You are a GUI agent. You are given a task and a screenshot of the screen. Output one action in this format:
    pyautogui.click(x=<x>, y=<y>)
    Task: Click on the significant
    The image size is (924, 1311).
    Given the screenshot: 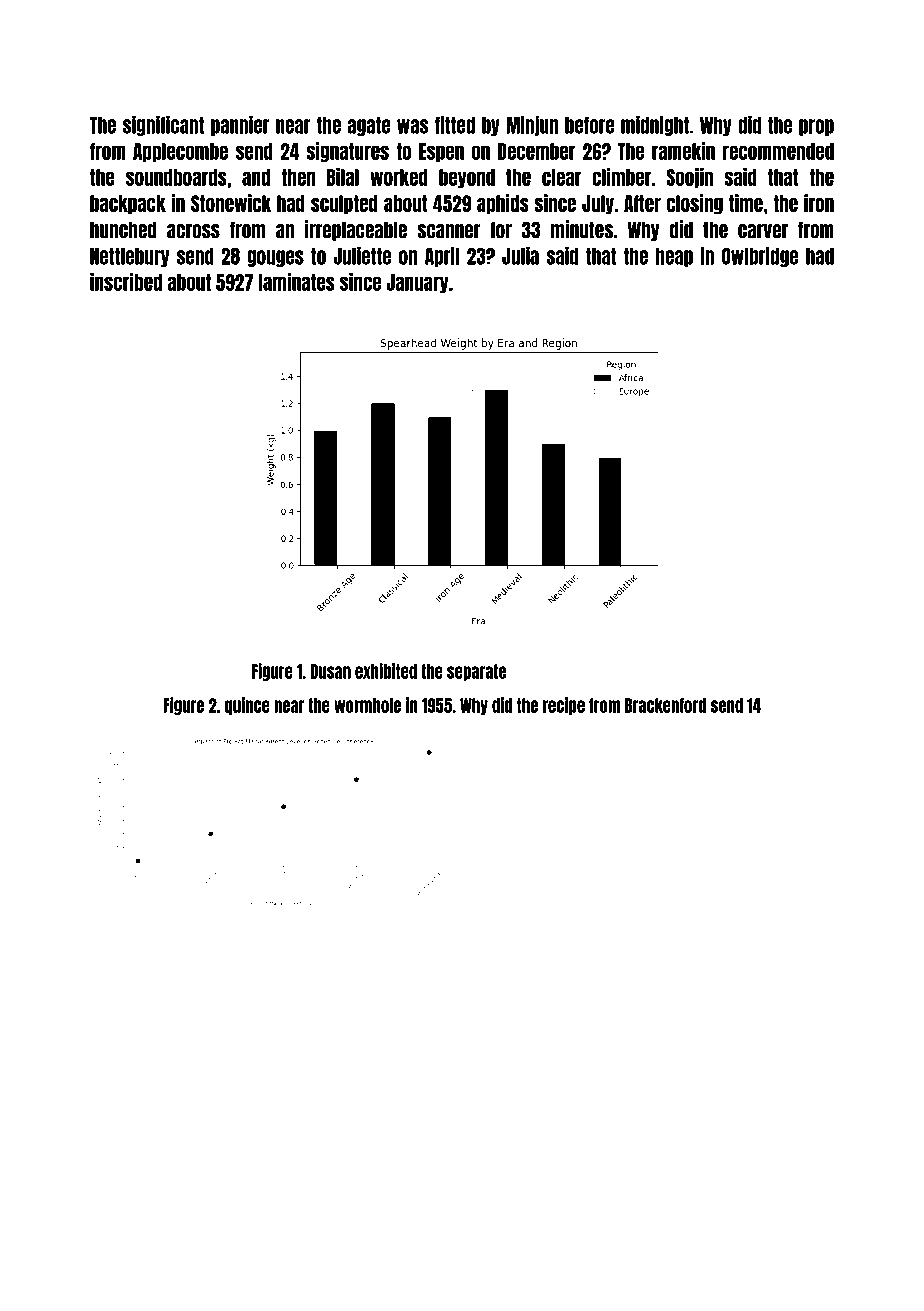 What is the action you would take?
    pyautogui.click(x=163, y=125)
